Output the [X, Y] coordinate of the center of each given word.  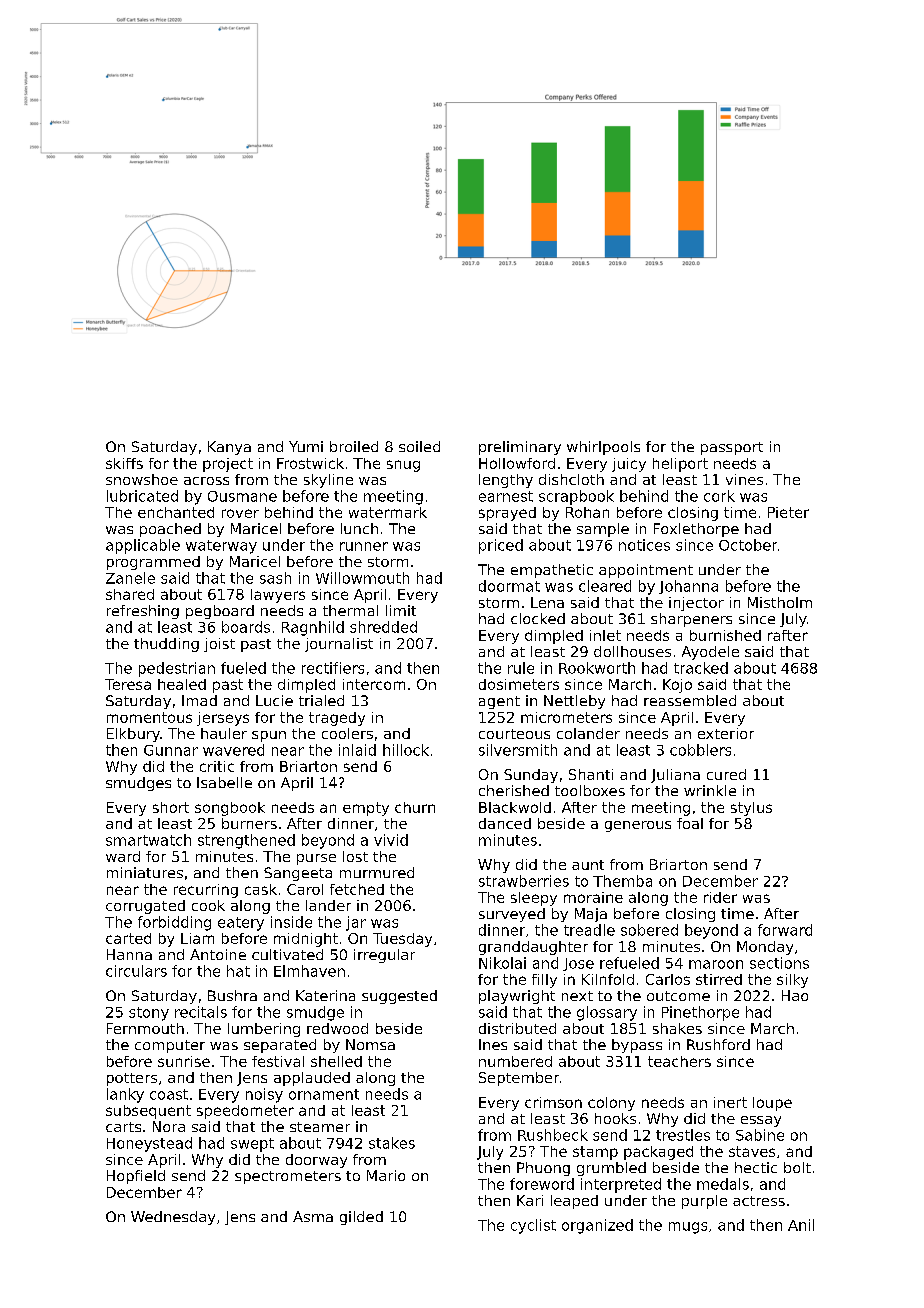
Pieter [788, 512]
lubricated [142, 496]
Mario [386, 1175]
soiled [419, 446]
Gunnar [171, 750]
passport [732, 448]
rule [521, 668]
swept [252, 1145]
